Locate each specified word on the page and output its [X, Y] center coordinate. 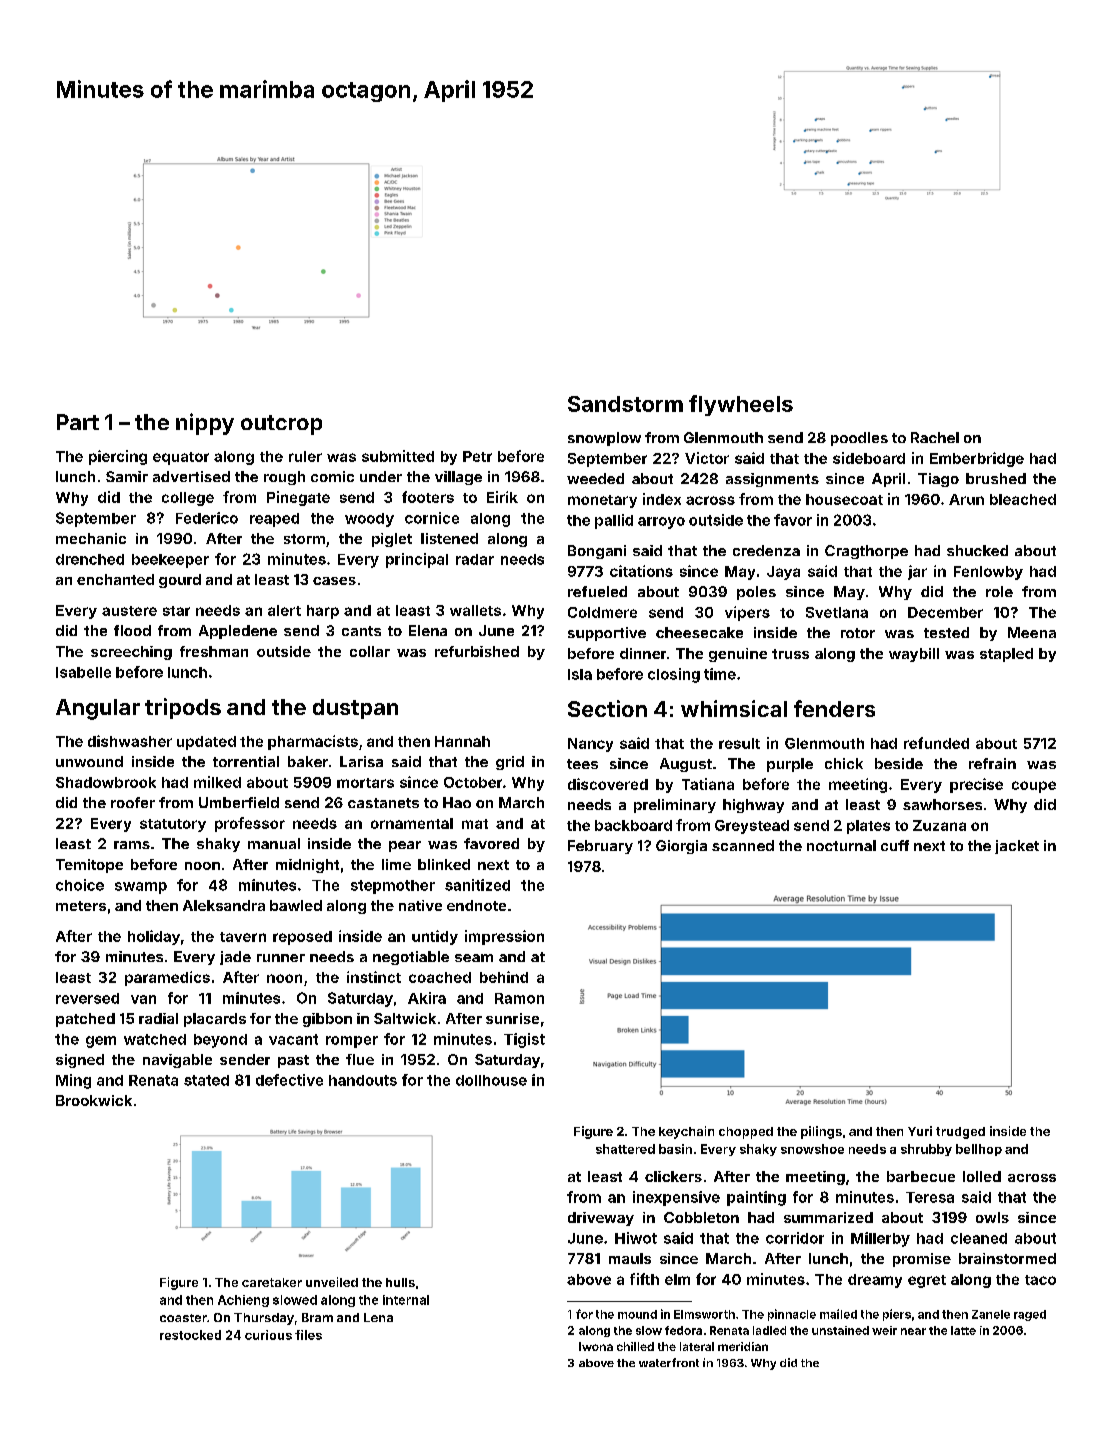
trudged [960, 1133]
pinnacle [792, 1315]
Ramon [519, 998]
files [308, 1335]
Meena [1032, 632]
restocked [190, 1335]
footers [428, 497]
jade [235, 958]
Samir [127, 476]
